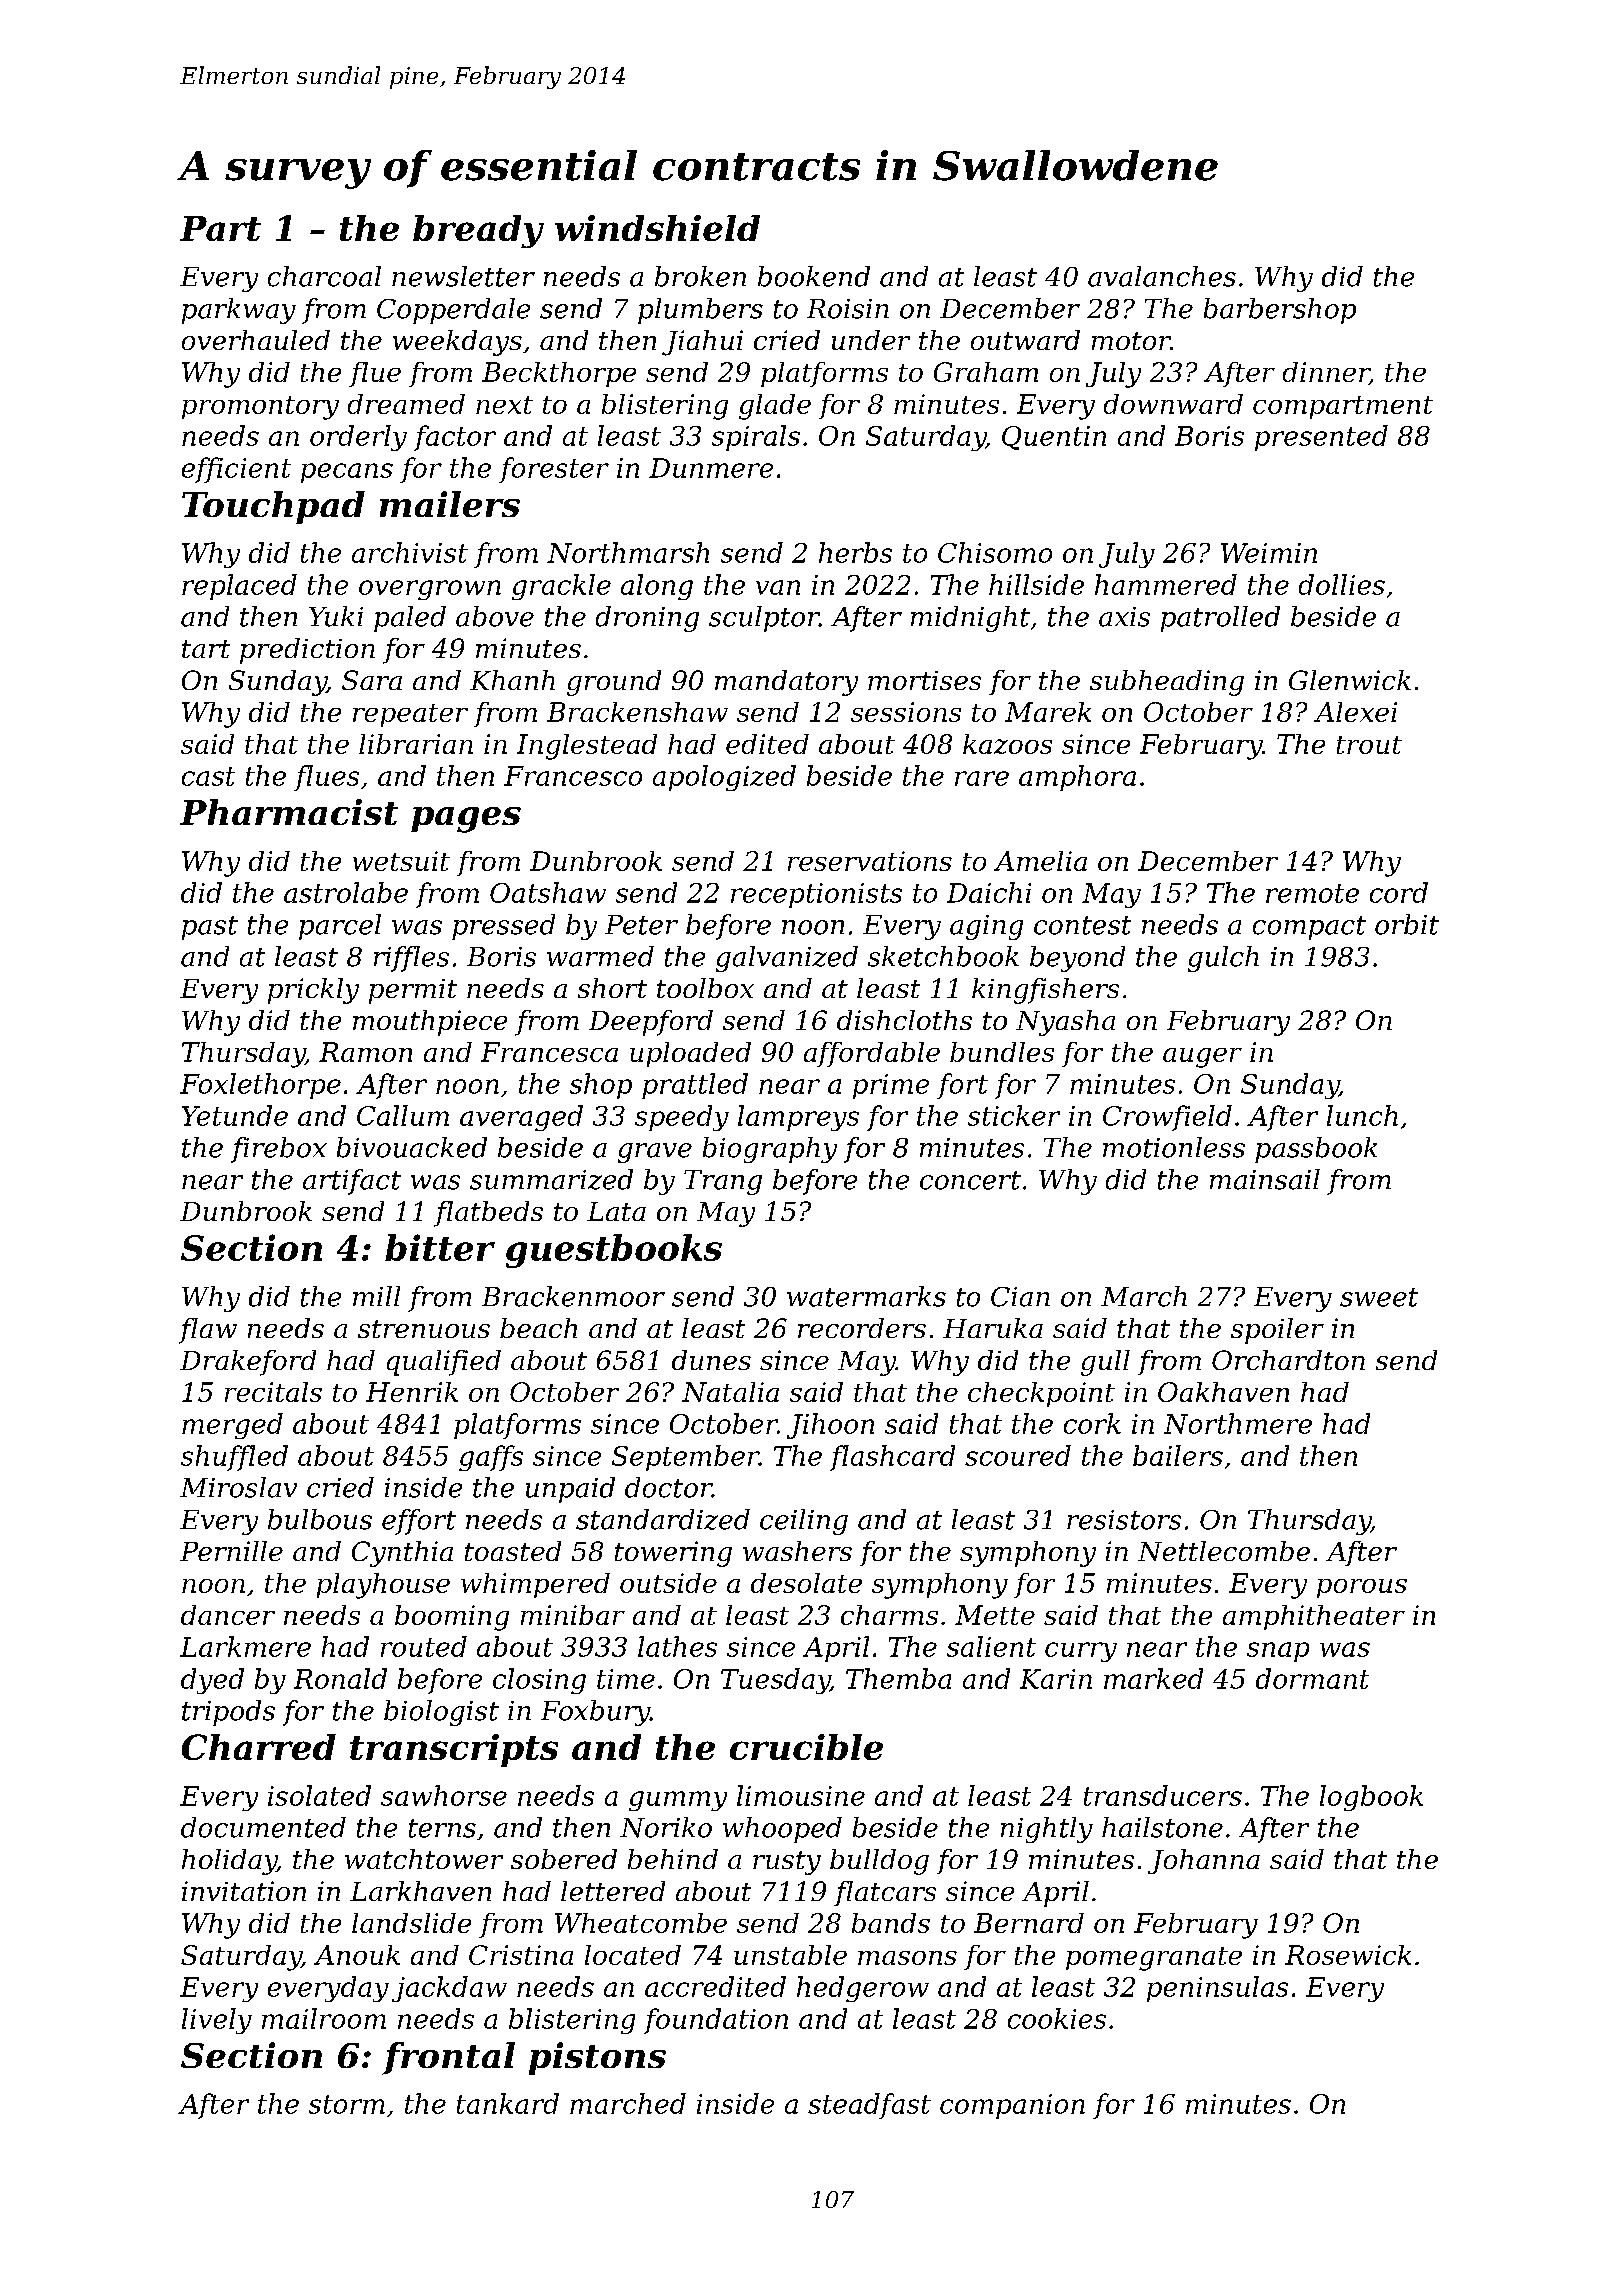  I want to click on charcoal, so click(324, 276).
